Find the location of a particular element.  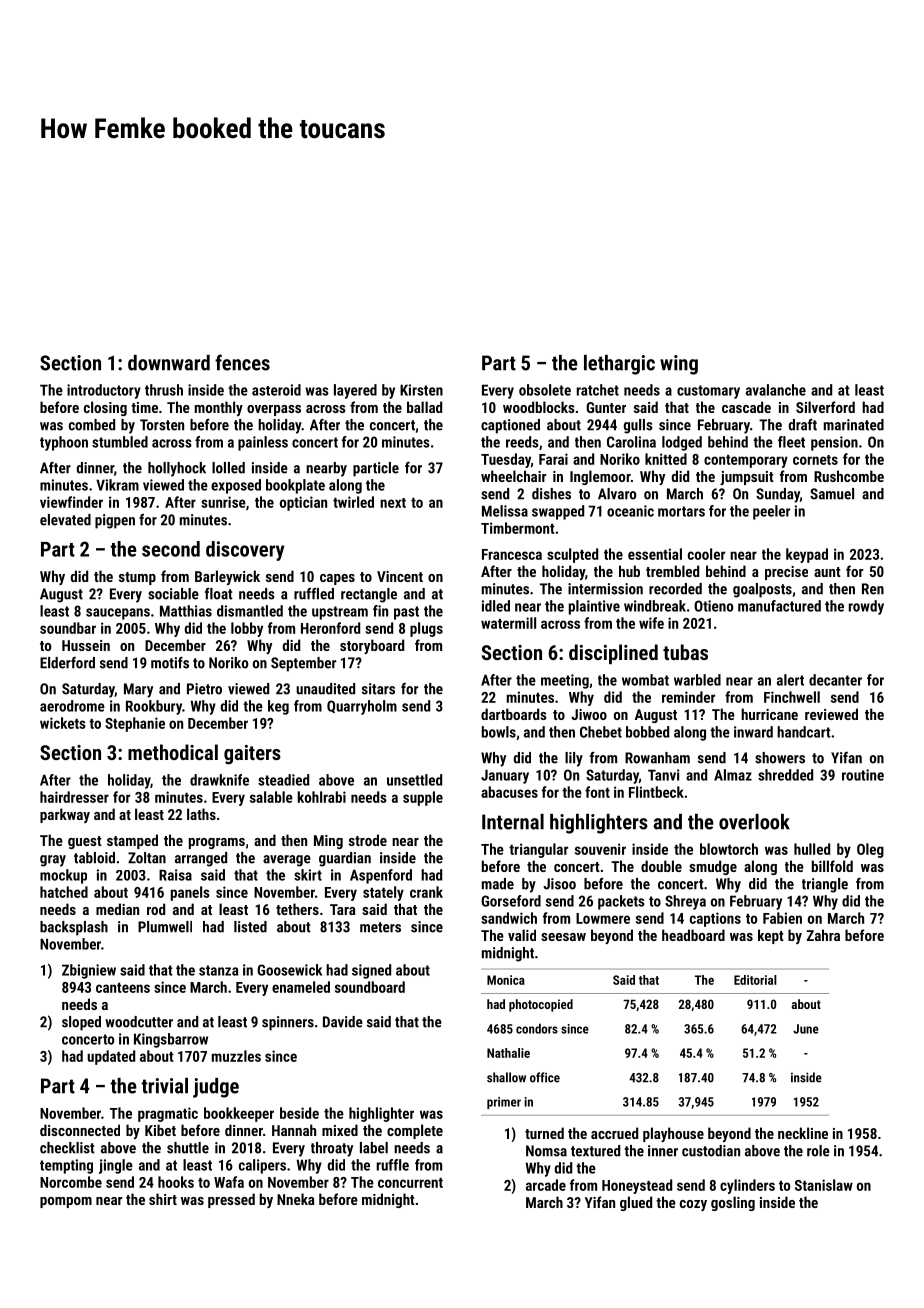

alert is located at coordinates (790, 680).
